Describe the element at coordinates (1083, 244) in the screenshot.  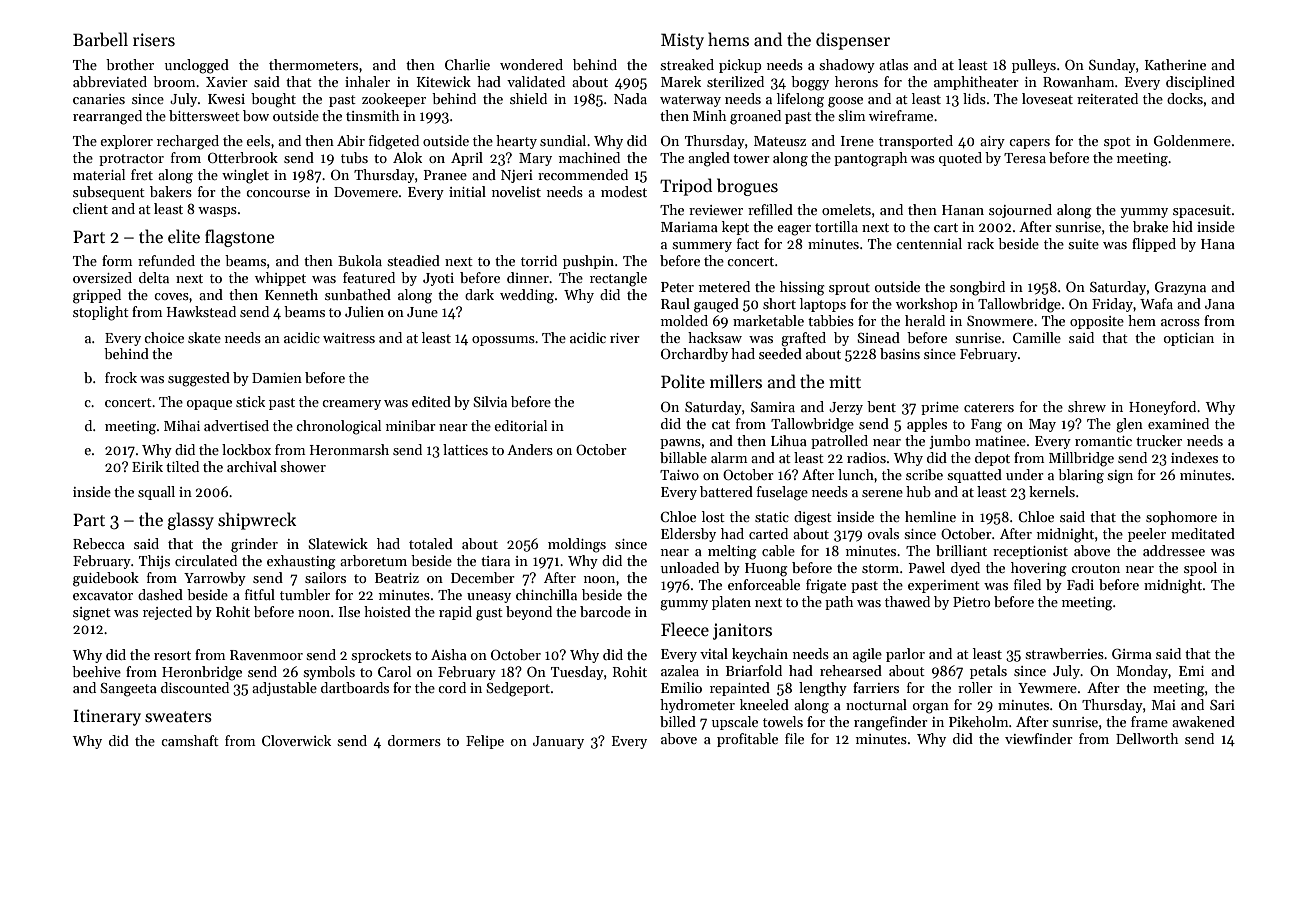
I see `suite` at that location.
